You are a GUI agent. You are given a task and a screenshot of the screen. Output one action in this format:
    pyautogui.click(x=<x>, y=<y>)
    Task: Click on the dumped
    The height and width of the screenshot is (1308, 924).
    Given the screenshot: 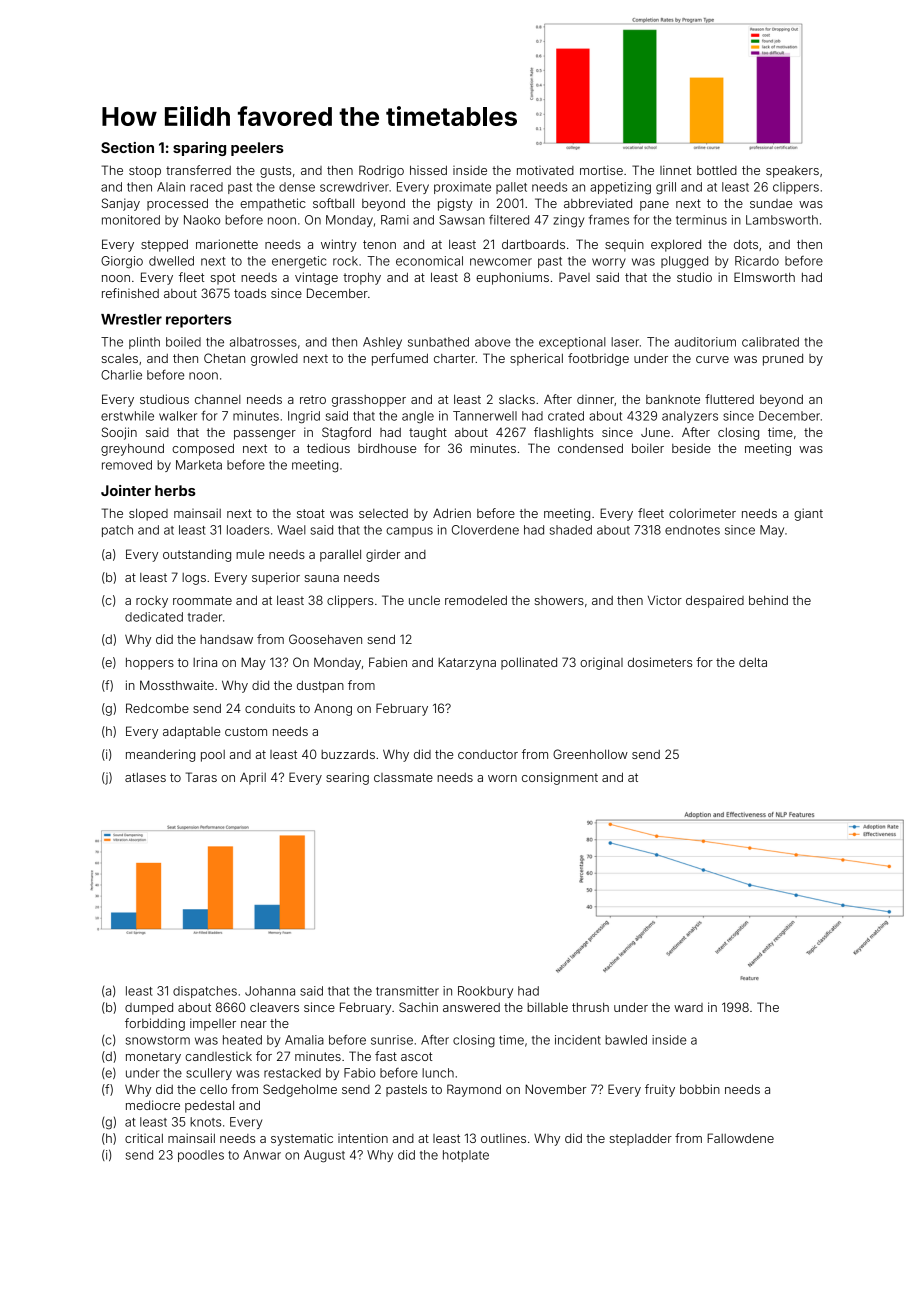 What is the action you would take?
    pyautogui.click(x=149, y=1009)
